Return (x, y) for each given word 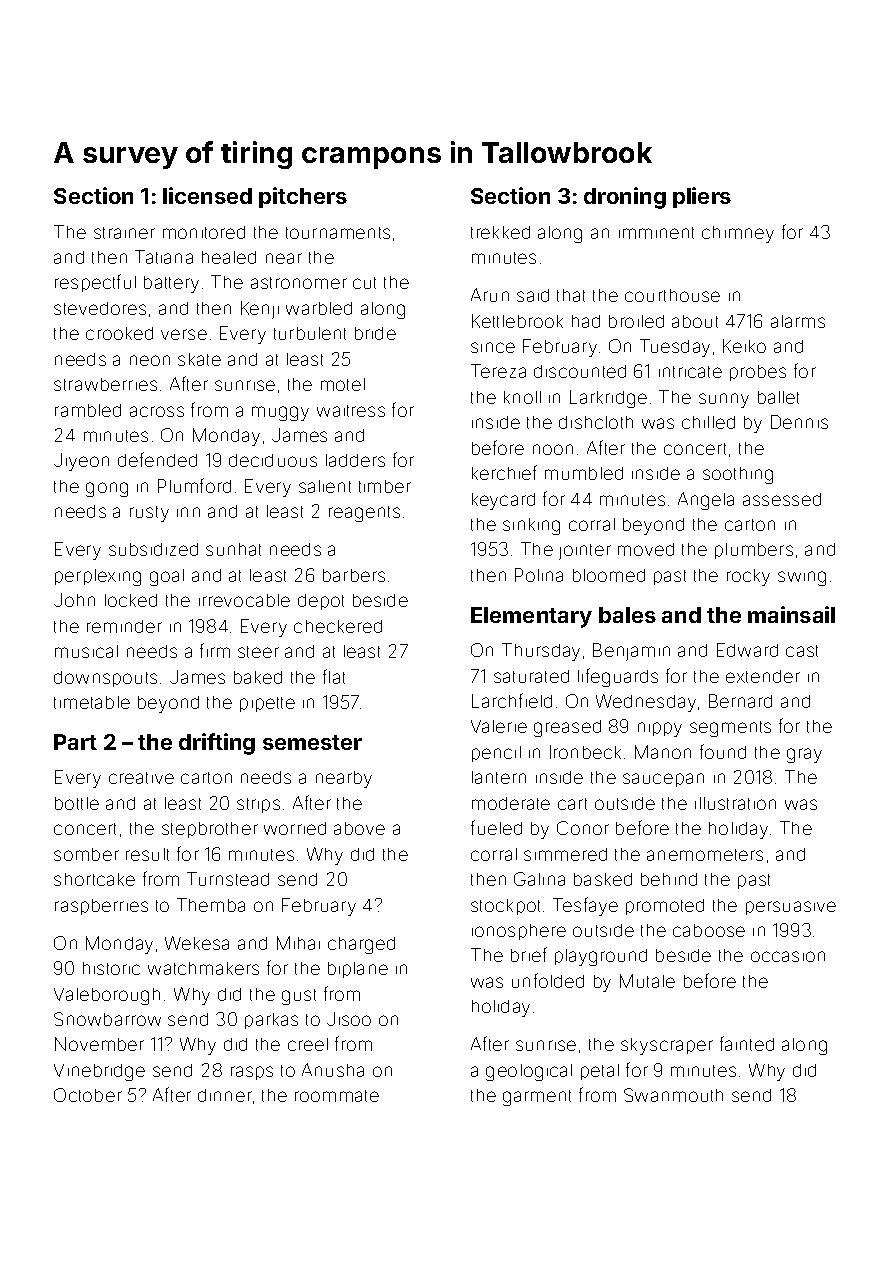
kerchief (504, 472)
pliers (702, 197)
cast (802, 651)
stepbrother (210, 830)
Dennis (799, 422)
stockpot (505, 907)
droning (625, 198)
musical (86, 651)
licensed (207, 195)
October (88, 1095)
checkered (338, 626)
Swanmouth (673, 1095)
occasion (788, 956)
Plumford (194, 485)
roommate (337, 1096)
